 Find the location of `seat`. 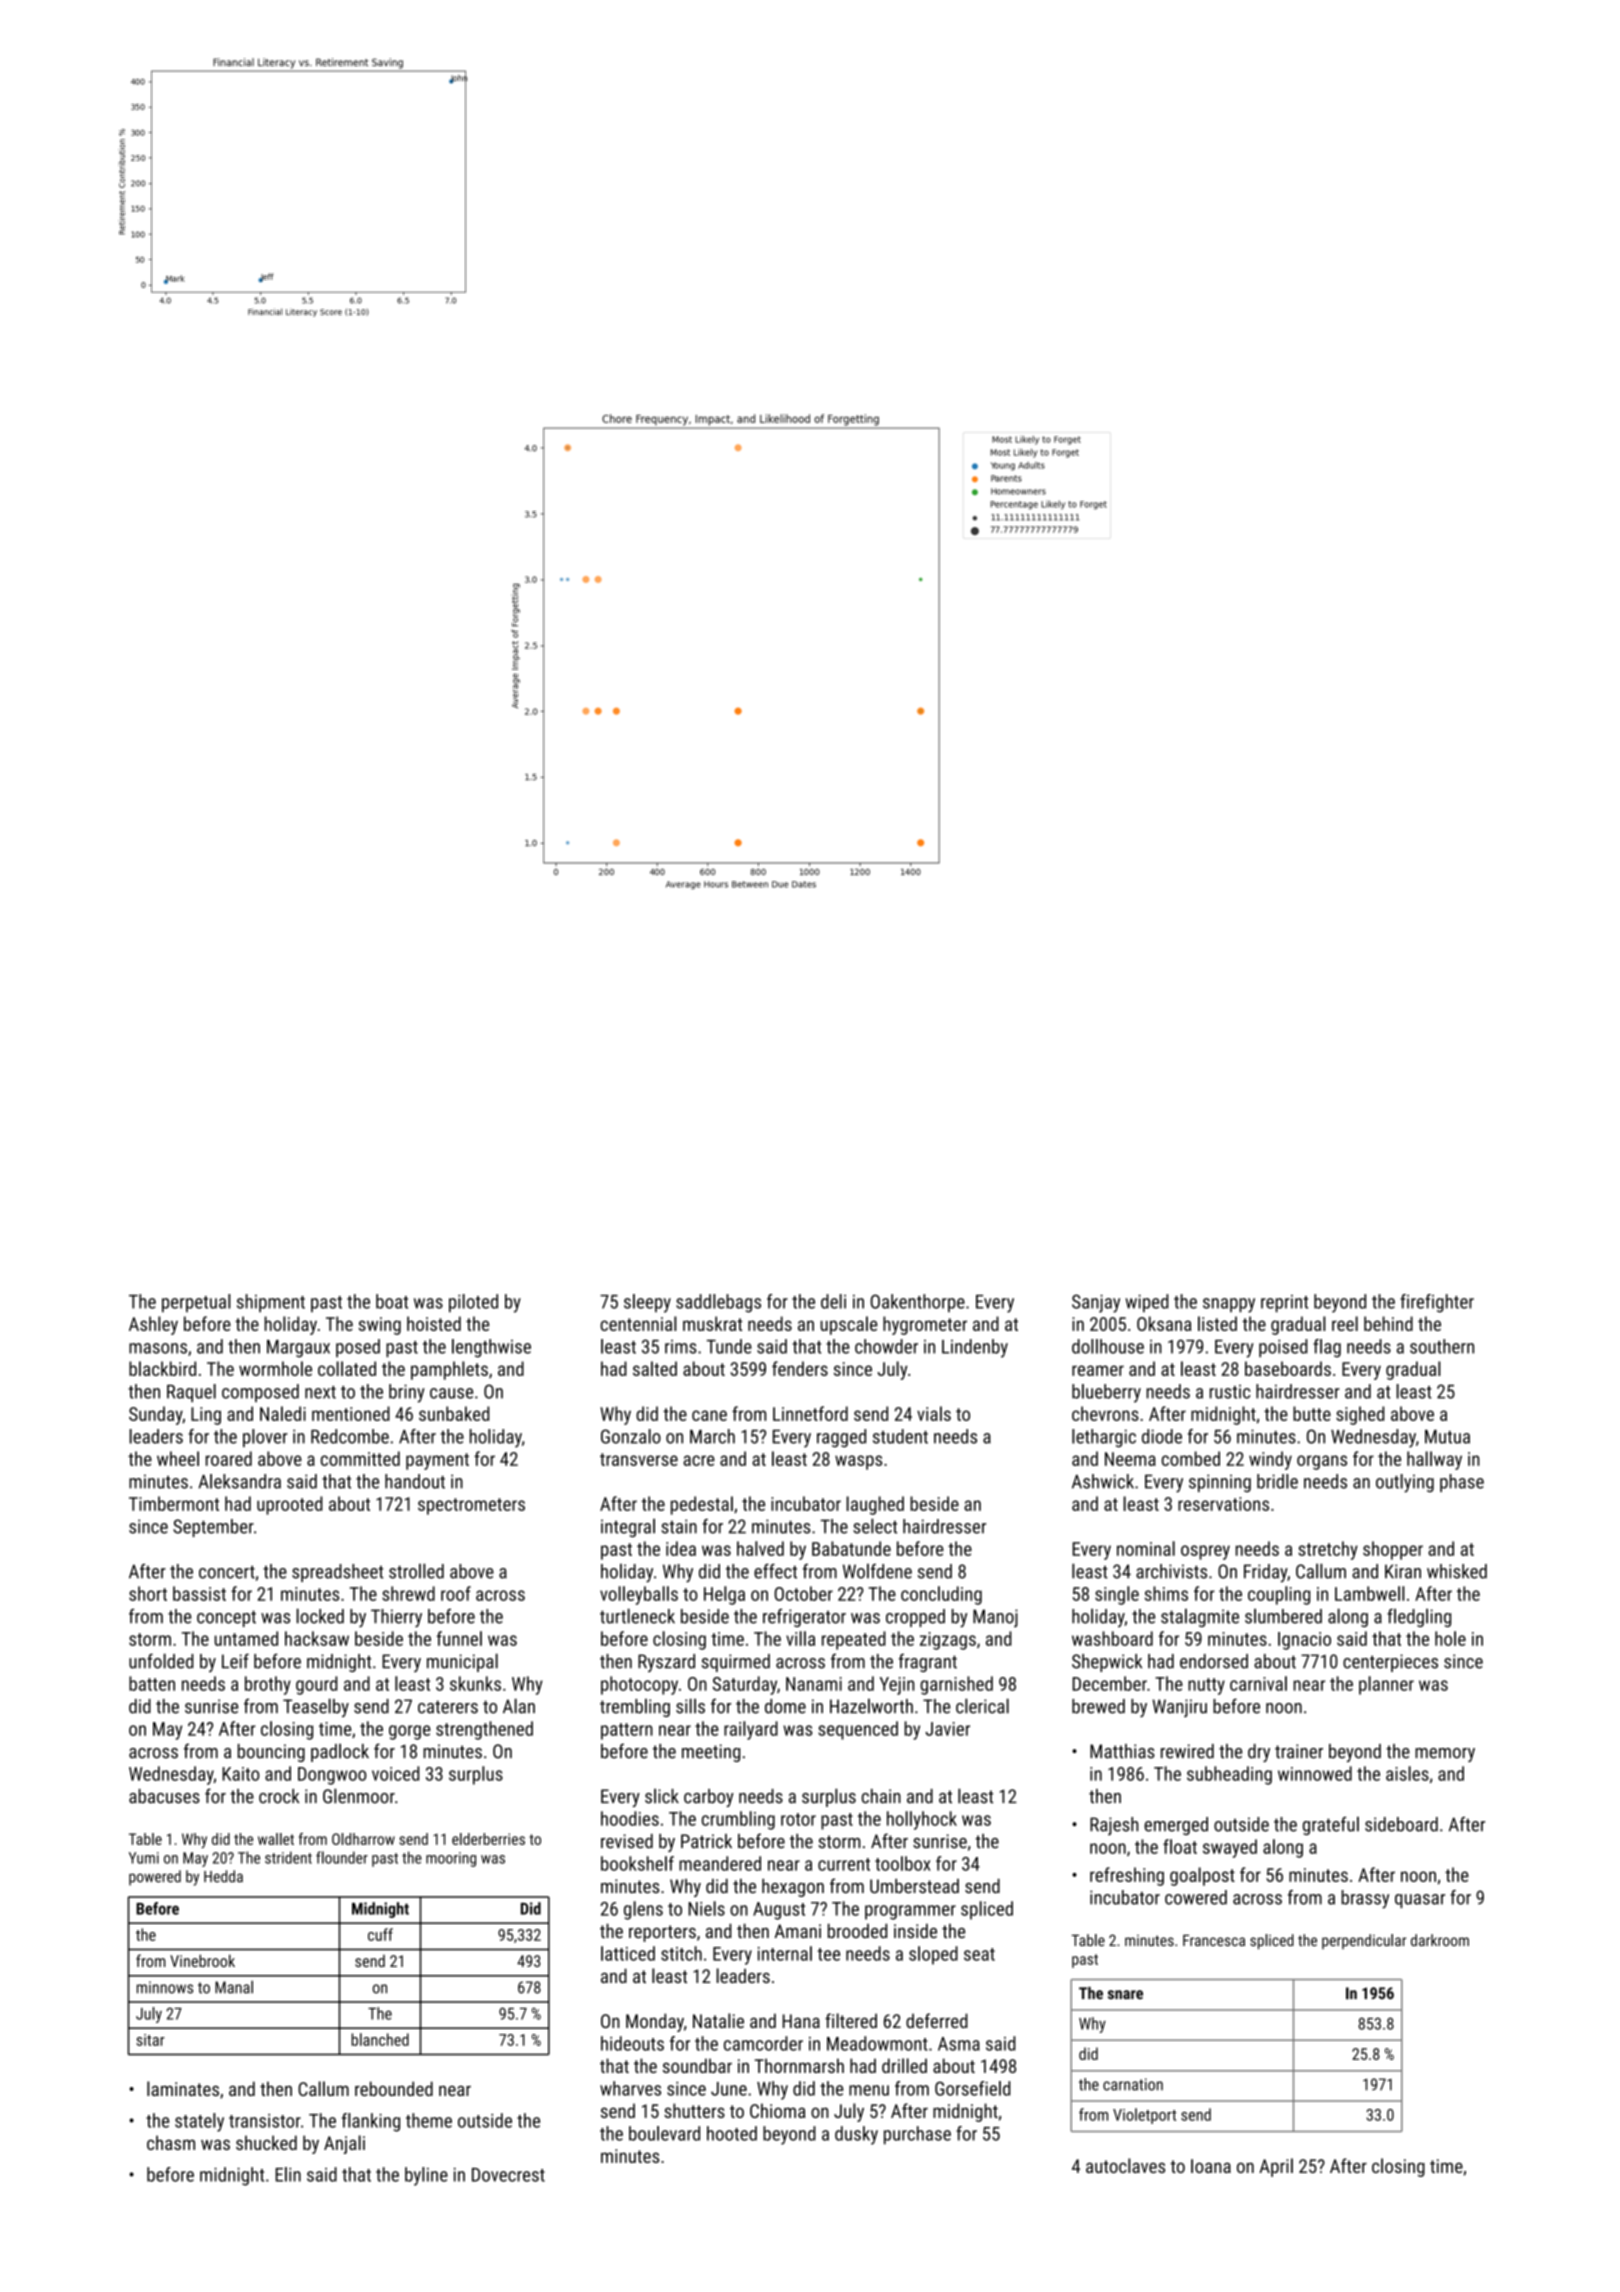

seat is located at coordinates (979, 1954).
